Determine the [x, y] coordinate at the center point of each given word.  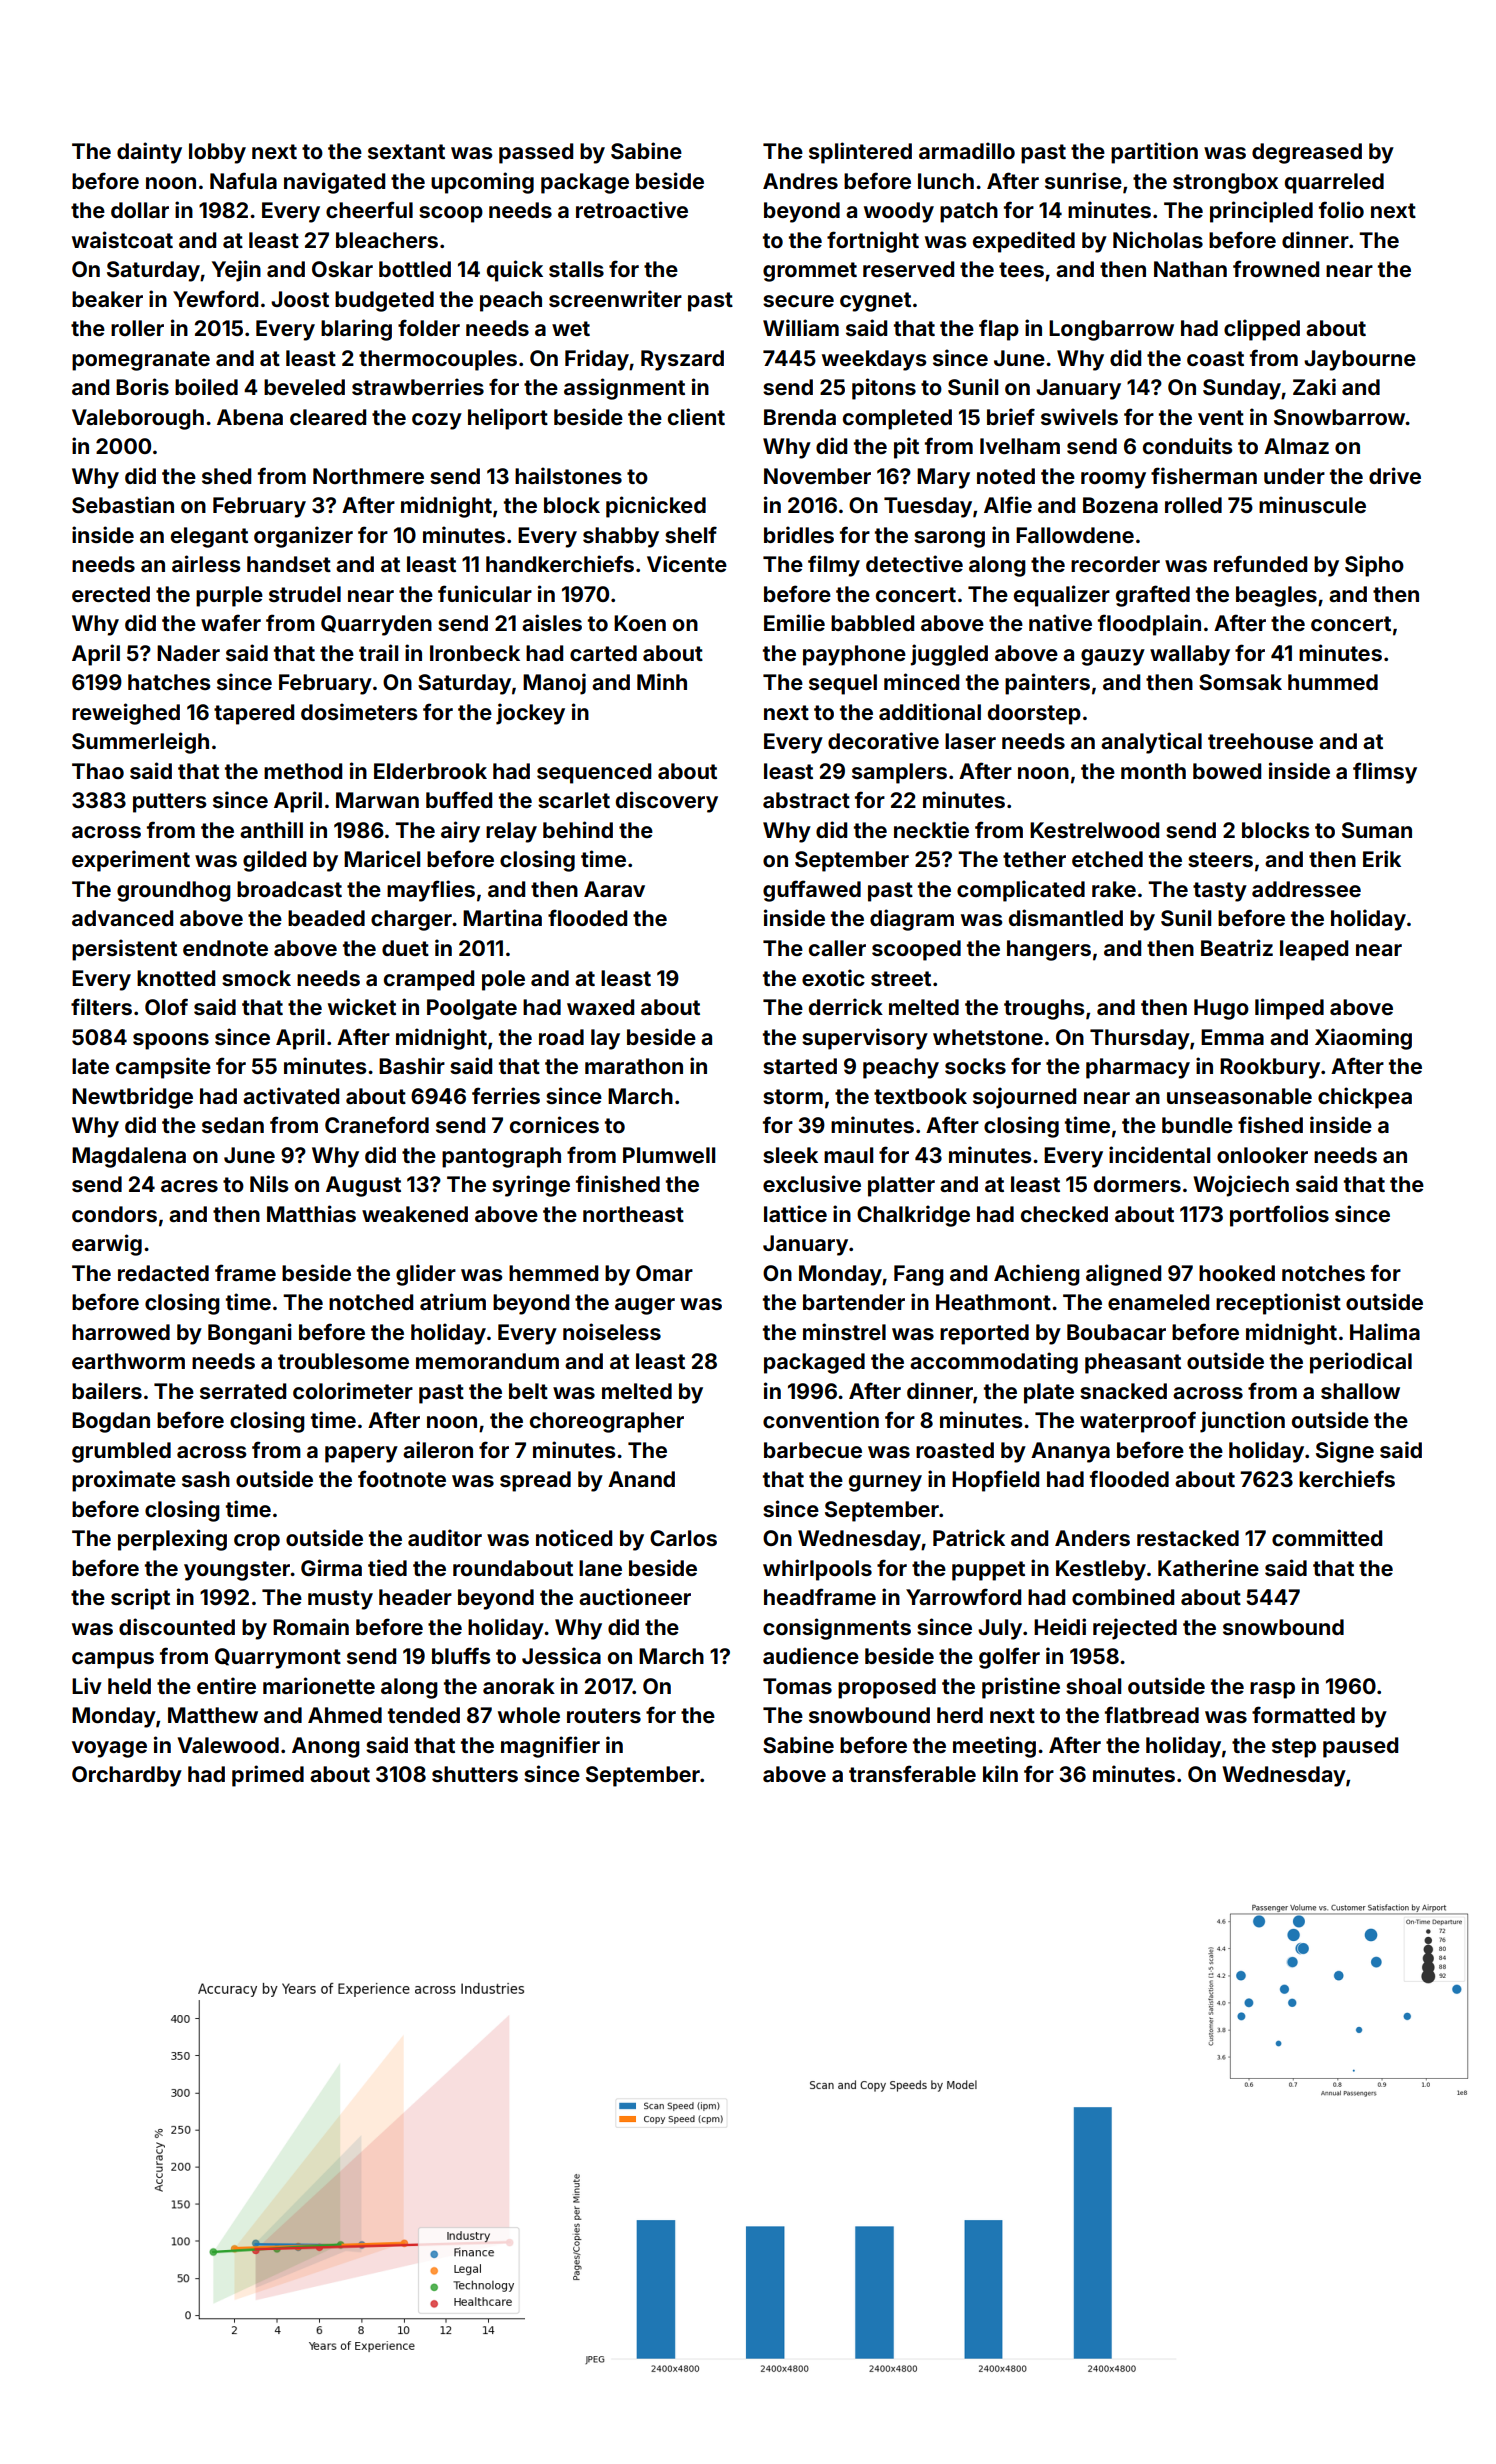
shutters [475, 1774]
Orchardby [127, 1776]
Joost [300, 299]
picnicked [656, 507]
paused [1360, 1747]
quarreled [1334, 183]
